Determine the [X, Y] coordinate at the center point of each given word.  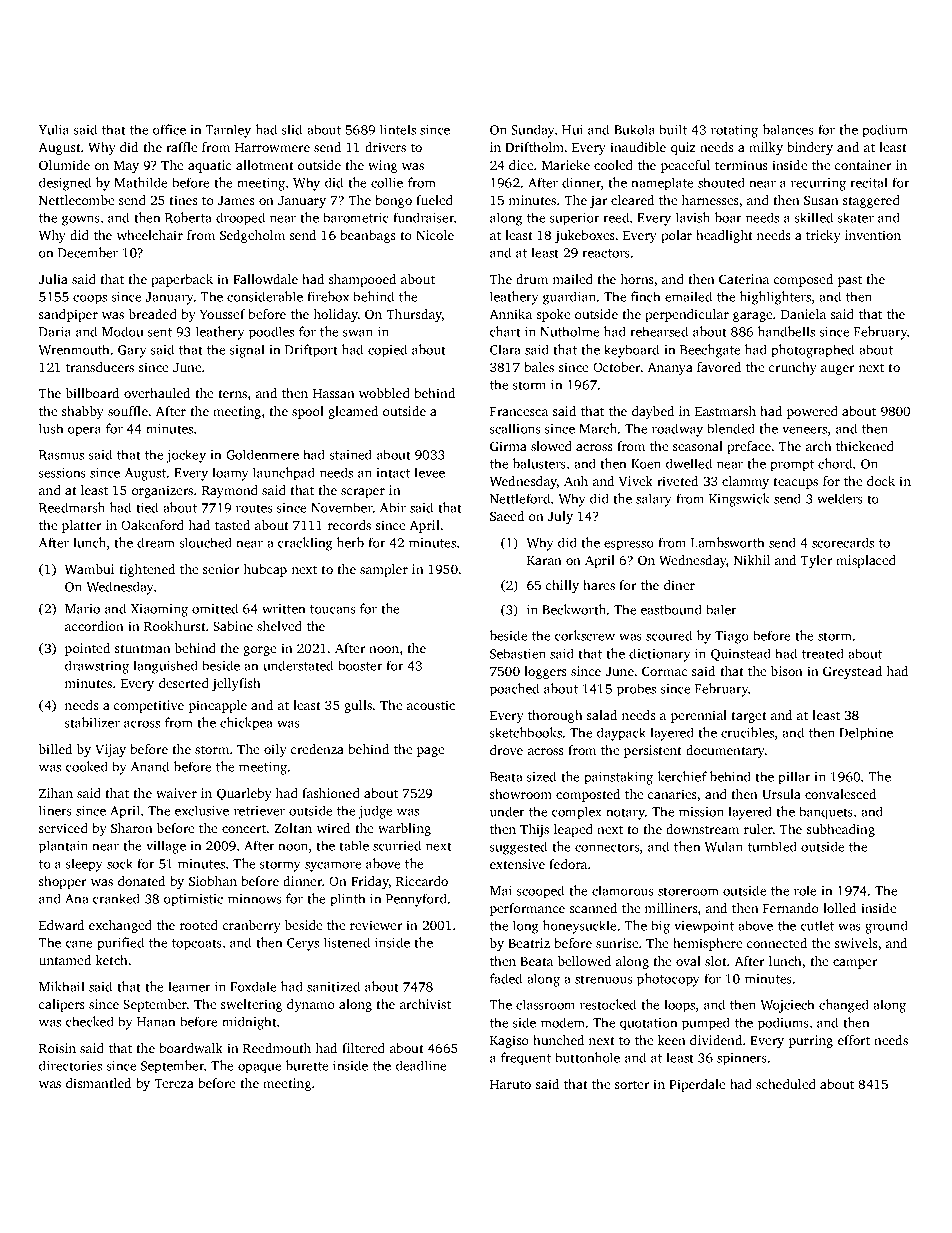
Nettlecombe [76, 200]
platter [81, 526]
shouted [721, 182]
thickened [865, 446]
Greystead [852, 672]
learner [189, 986]
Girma [508, 446]
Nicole [435, 235]
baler [721, 609]
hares [599, 585]
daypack [621, 734]
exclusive [202, 810]
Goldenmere [262, 454]
